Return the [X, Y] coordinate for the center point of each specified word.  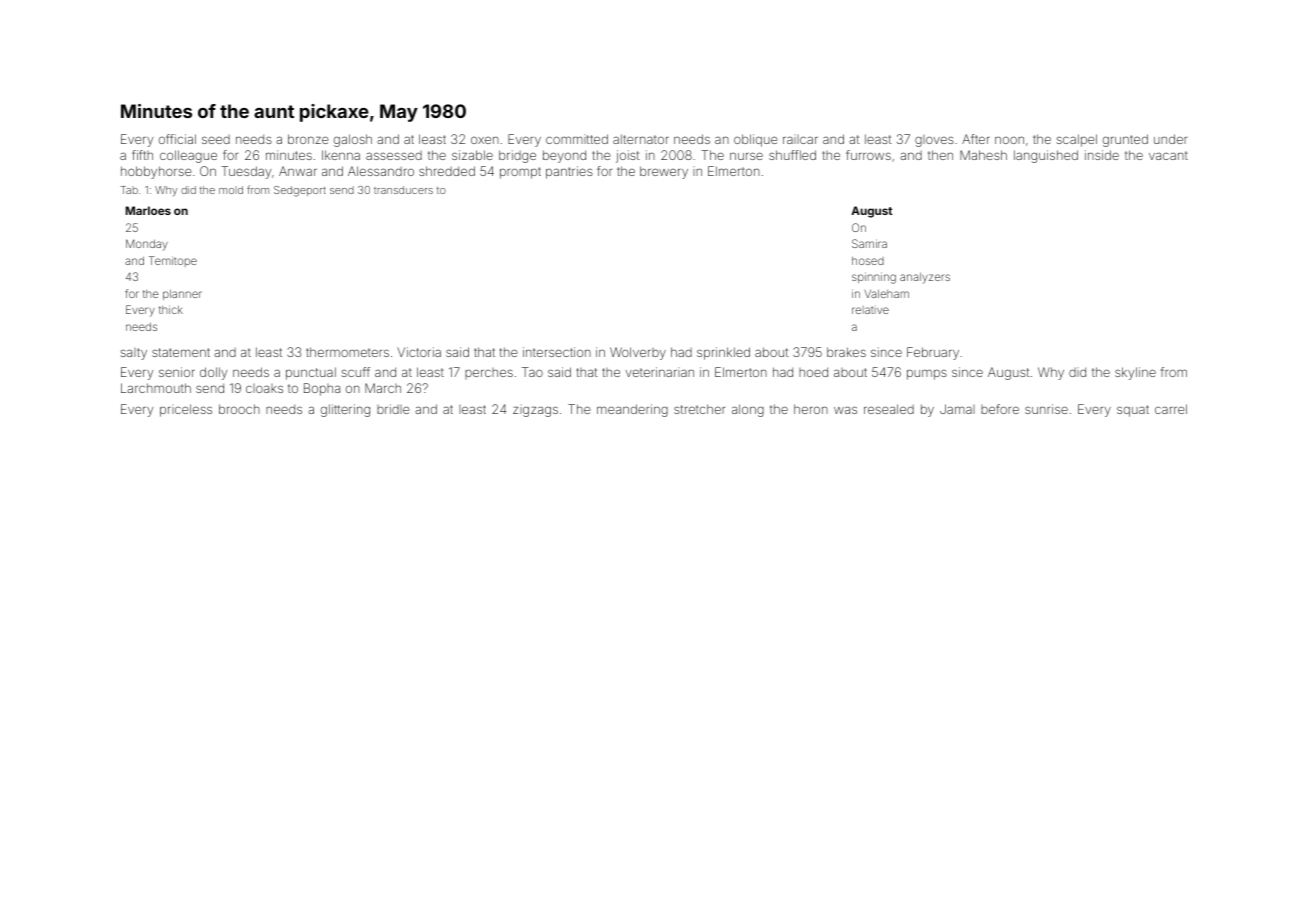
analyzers [925, 278]
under [1170, 139]
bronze [308, 139]
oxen [485, 140]
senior [177, 372]
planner [182, 295]
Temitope [173, 261]
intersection [557, 352]
